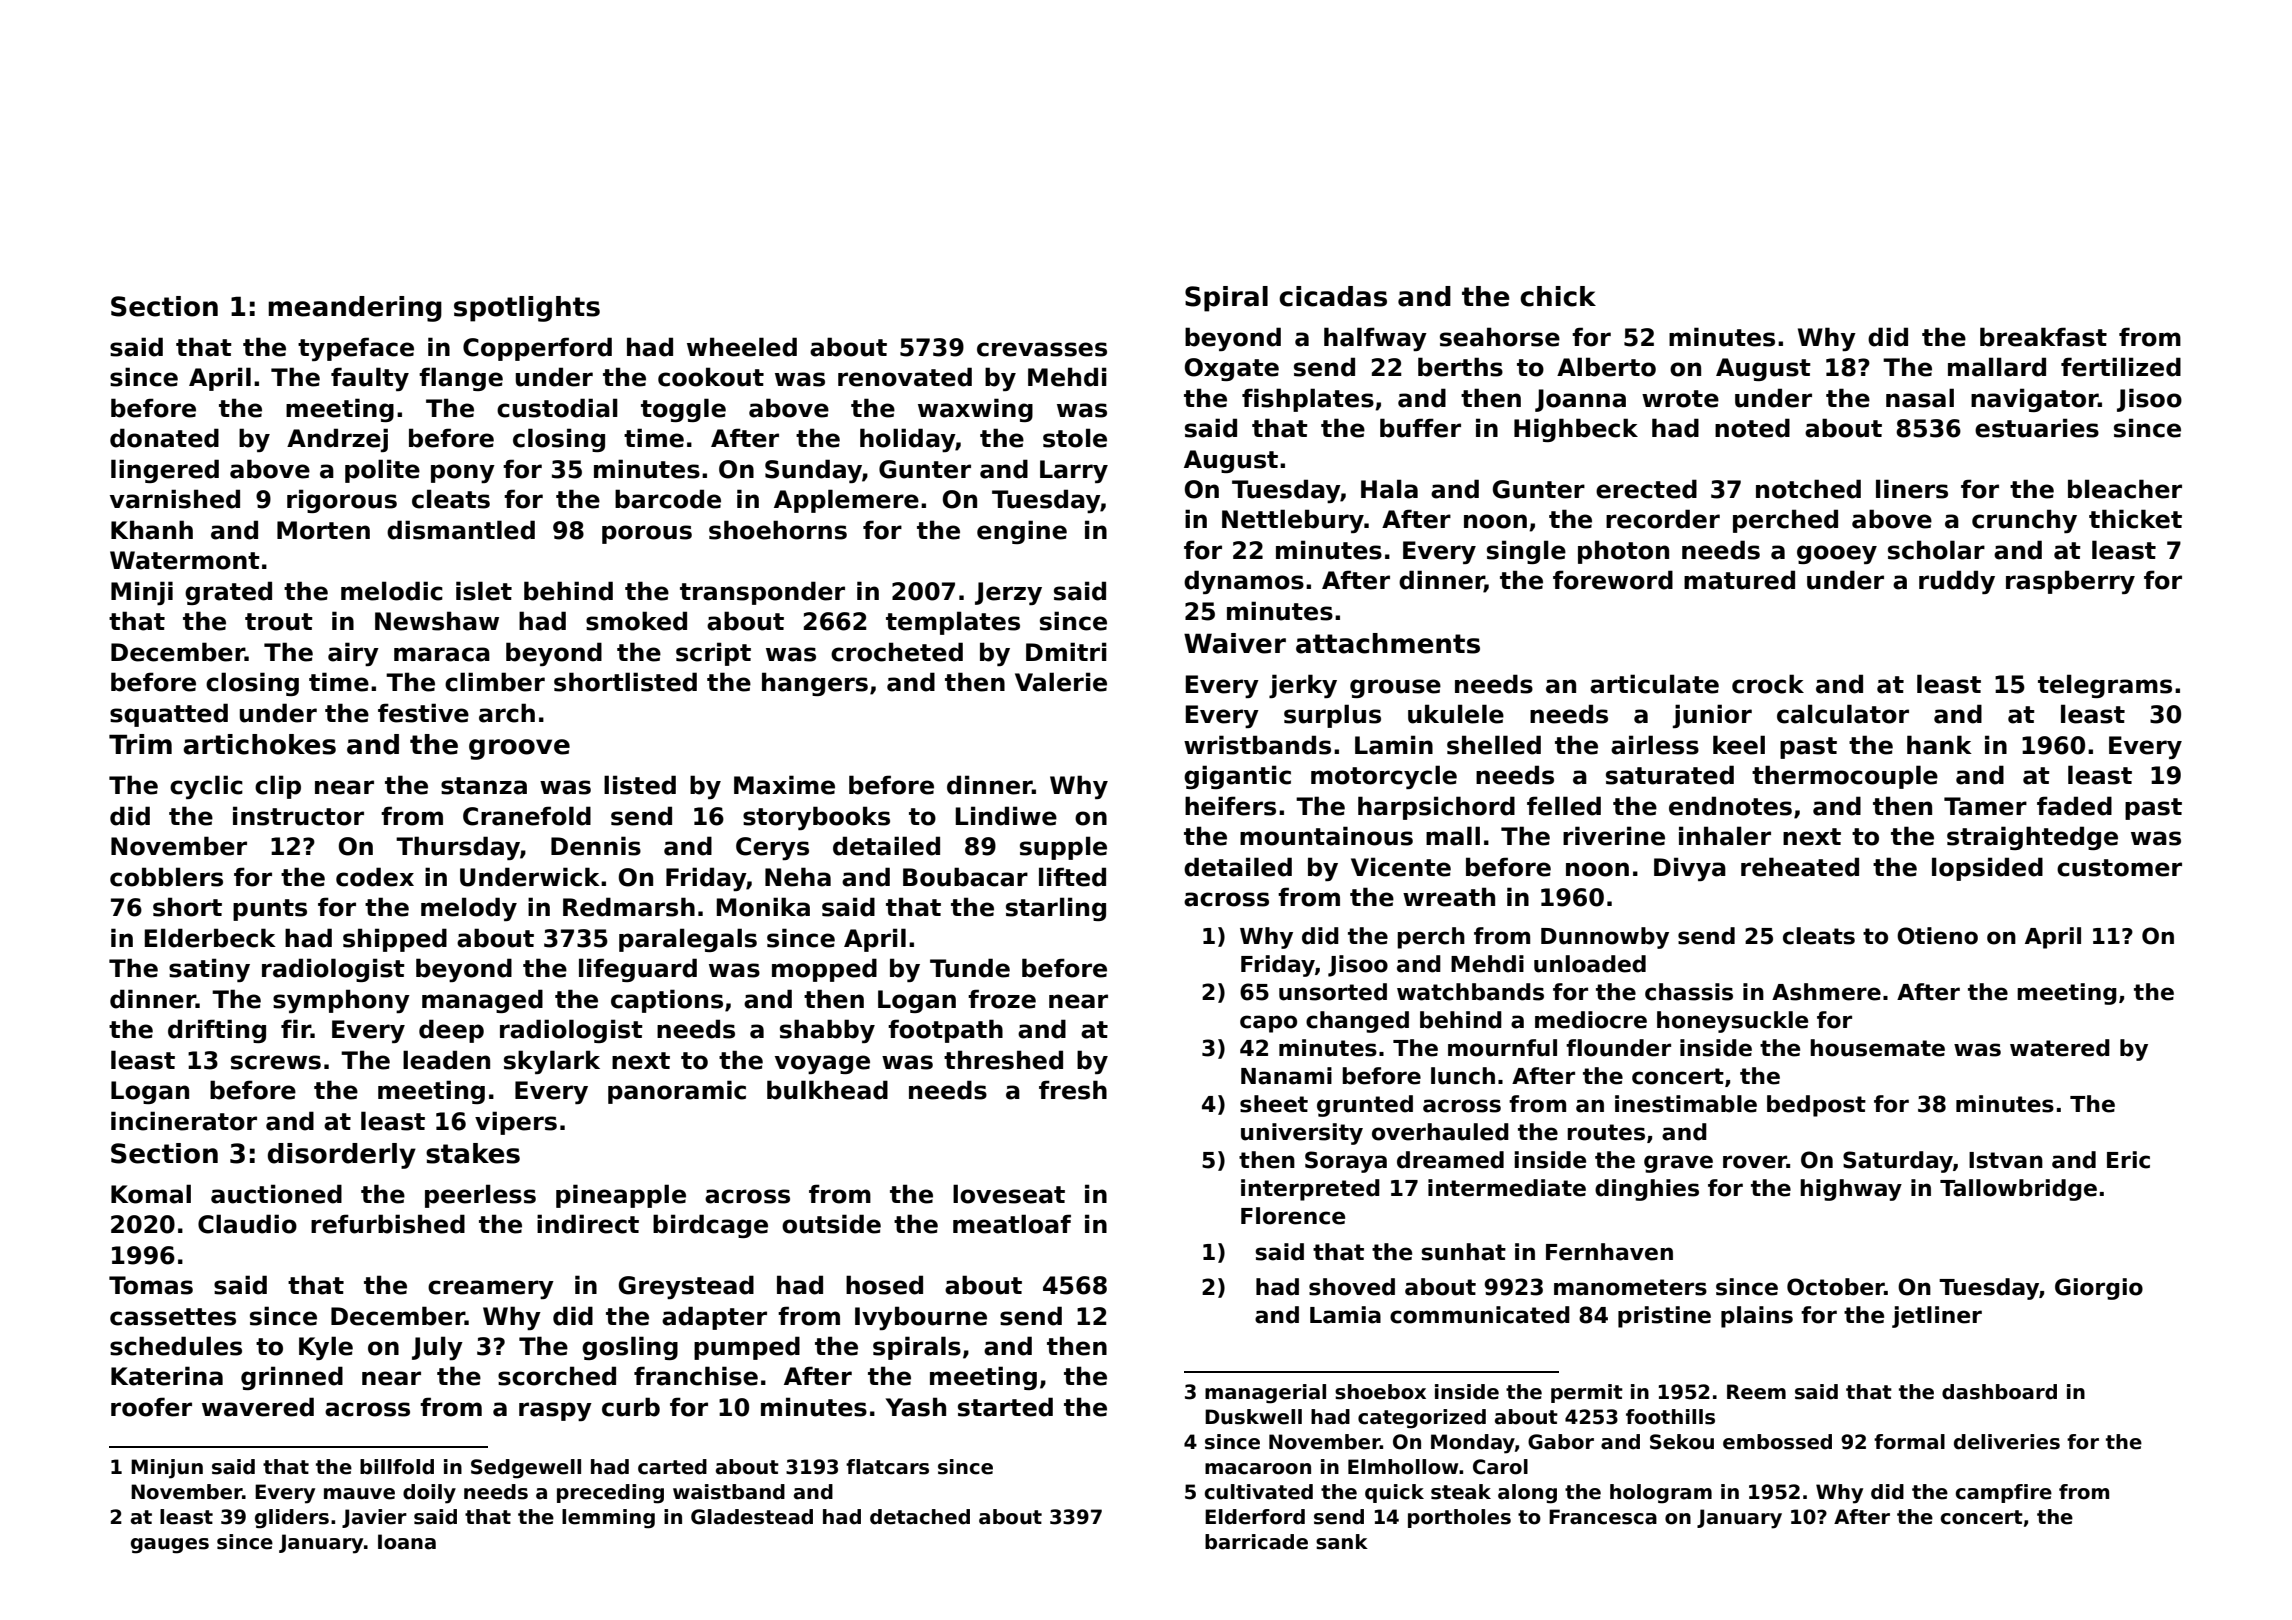  I want to click on donated, so click(164, 438).
